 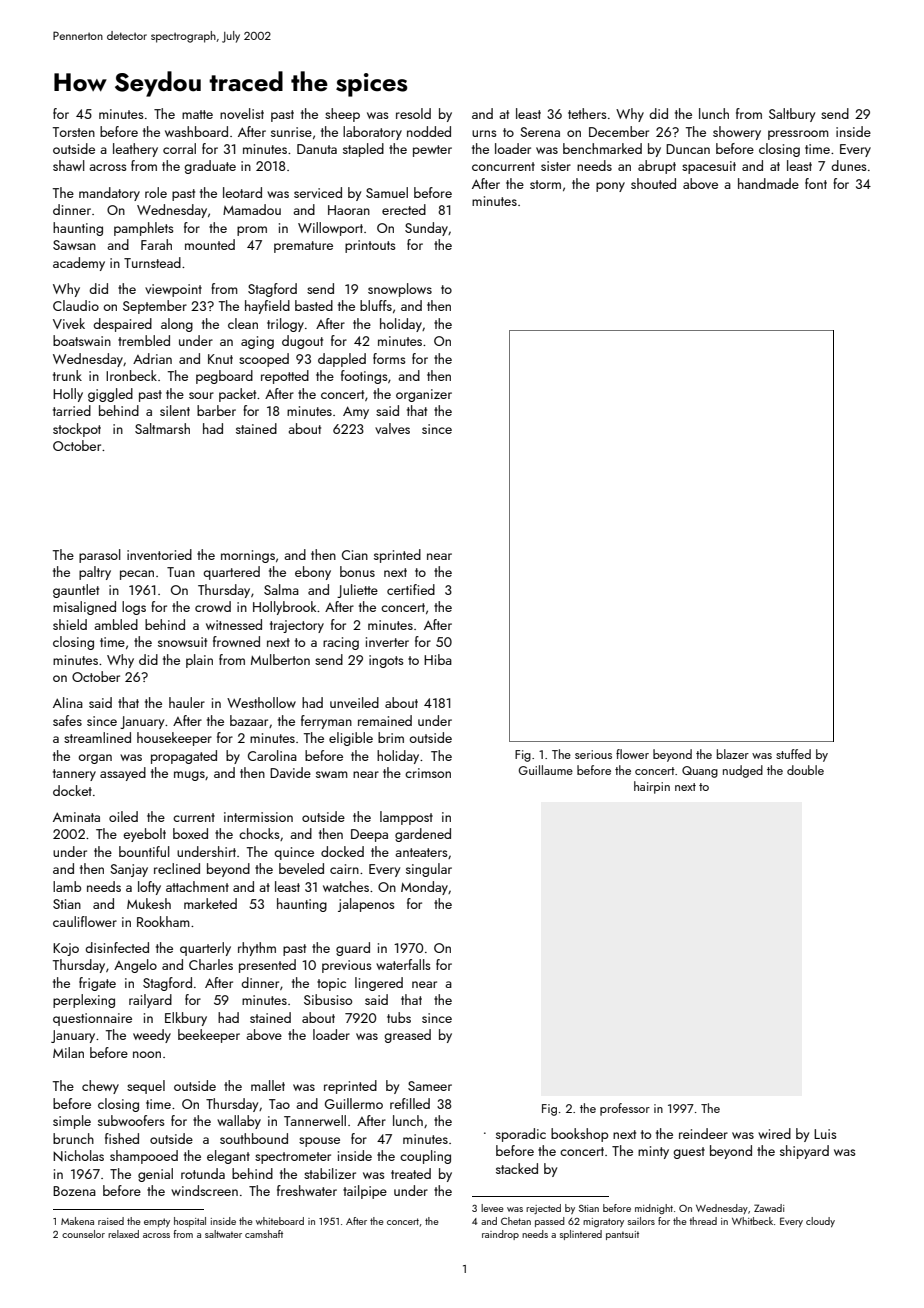 What do you see at coordinates (413, 113) in the document?
I see `resold` at bounding box center [413, 113].
